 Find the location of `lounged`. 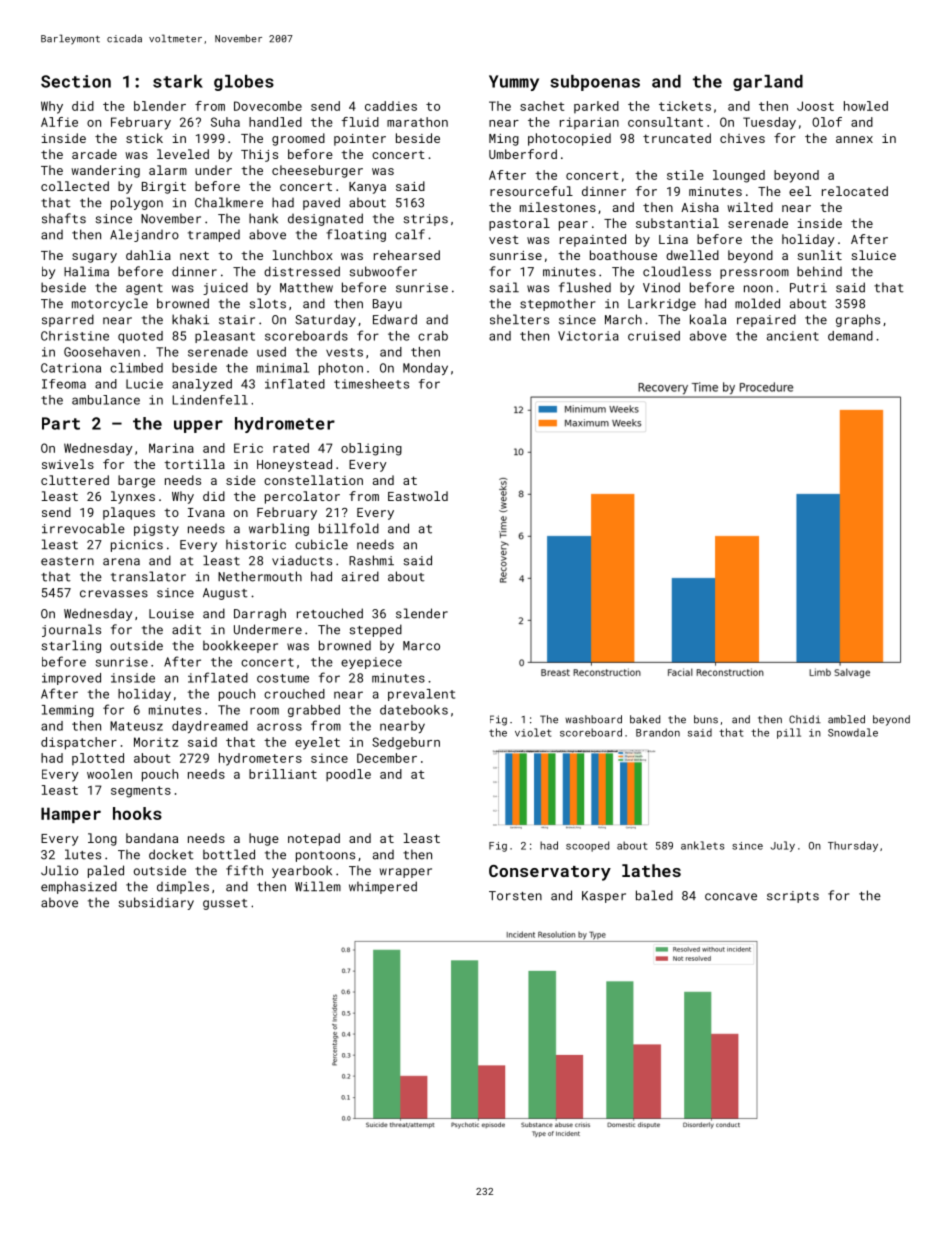

lounged is located at coordinates (739, 176).
